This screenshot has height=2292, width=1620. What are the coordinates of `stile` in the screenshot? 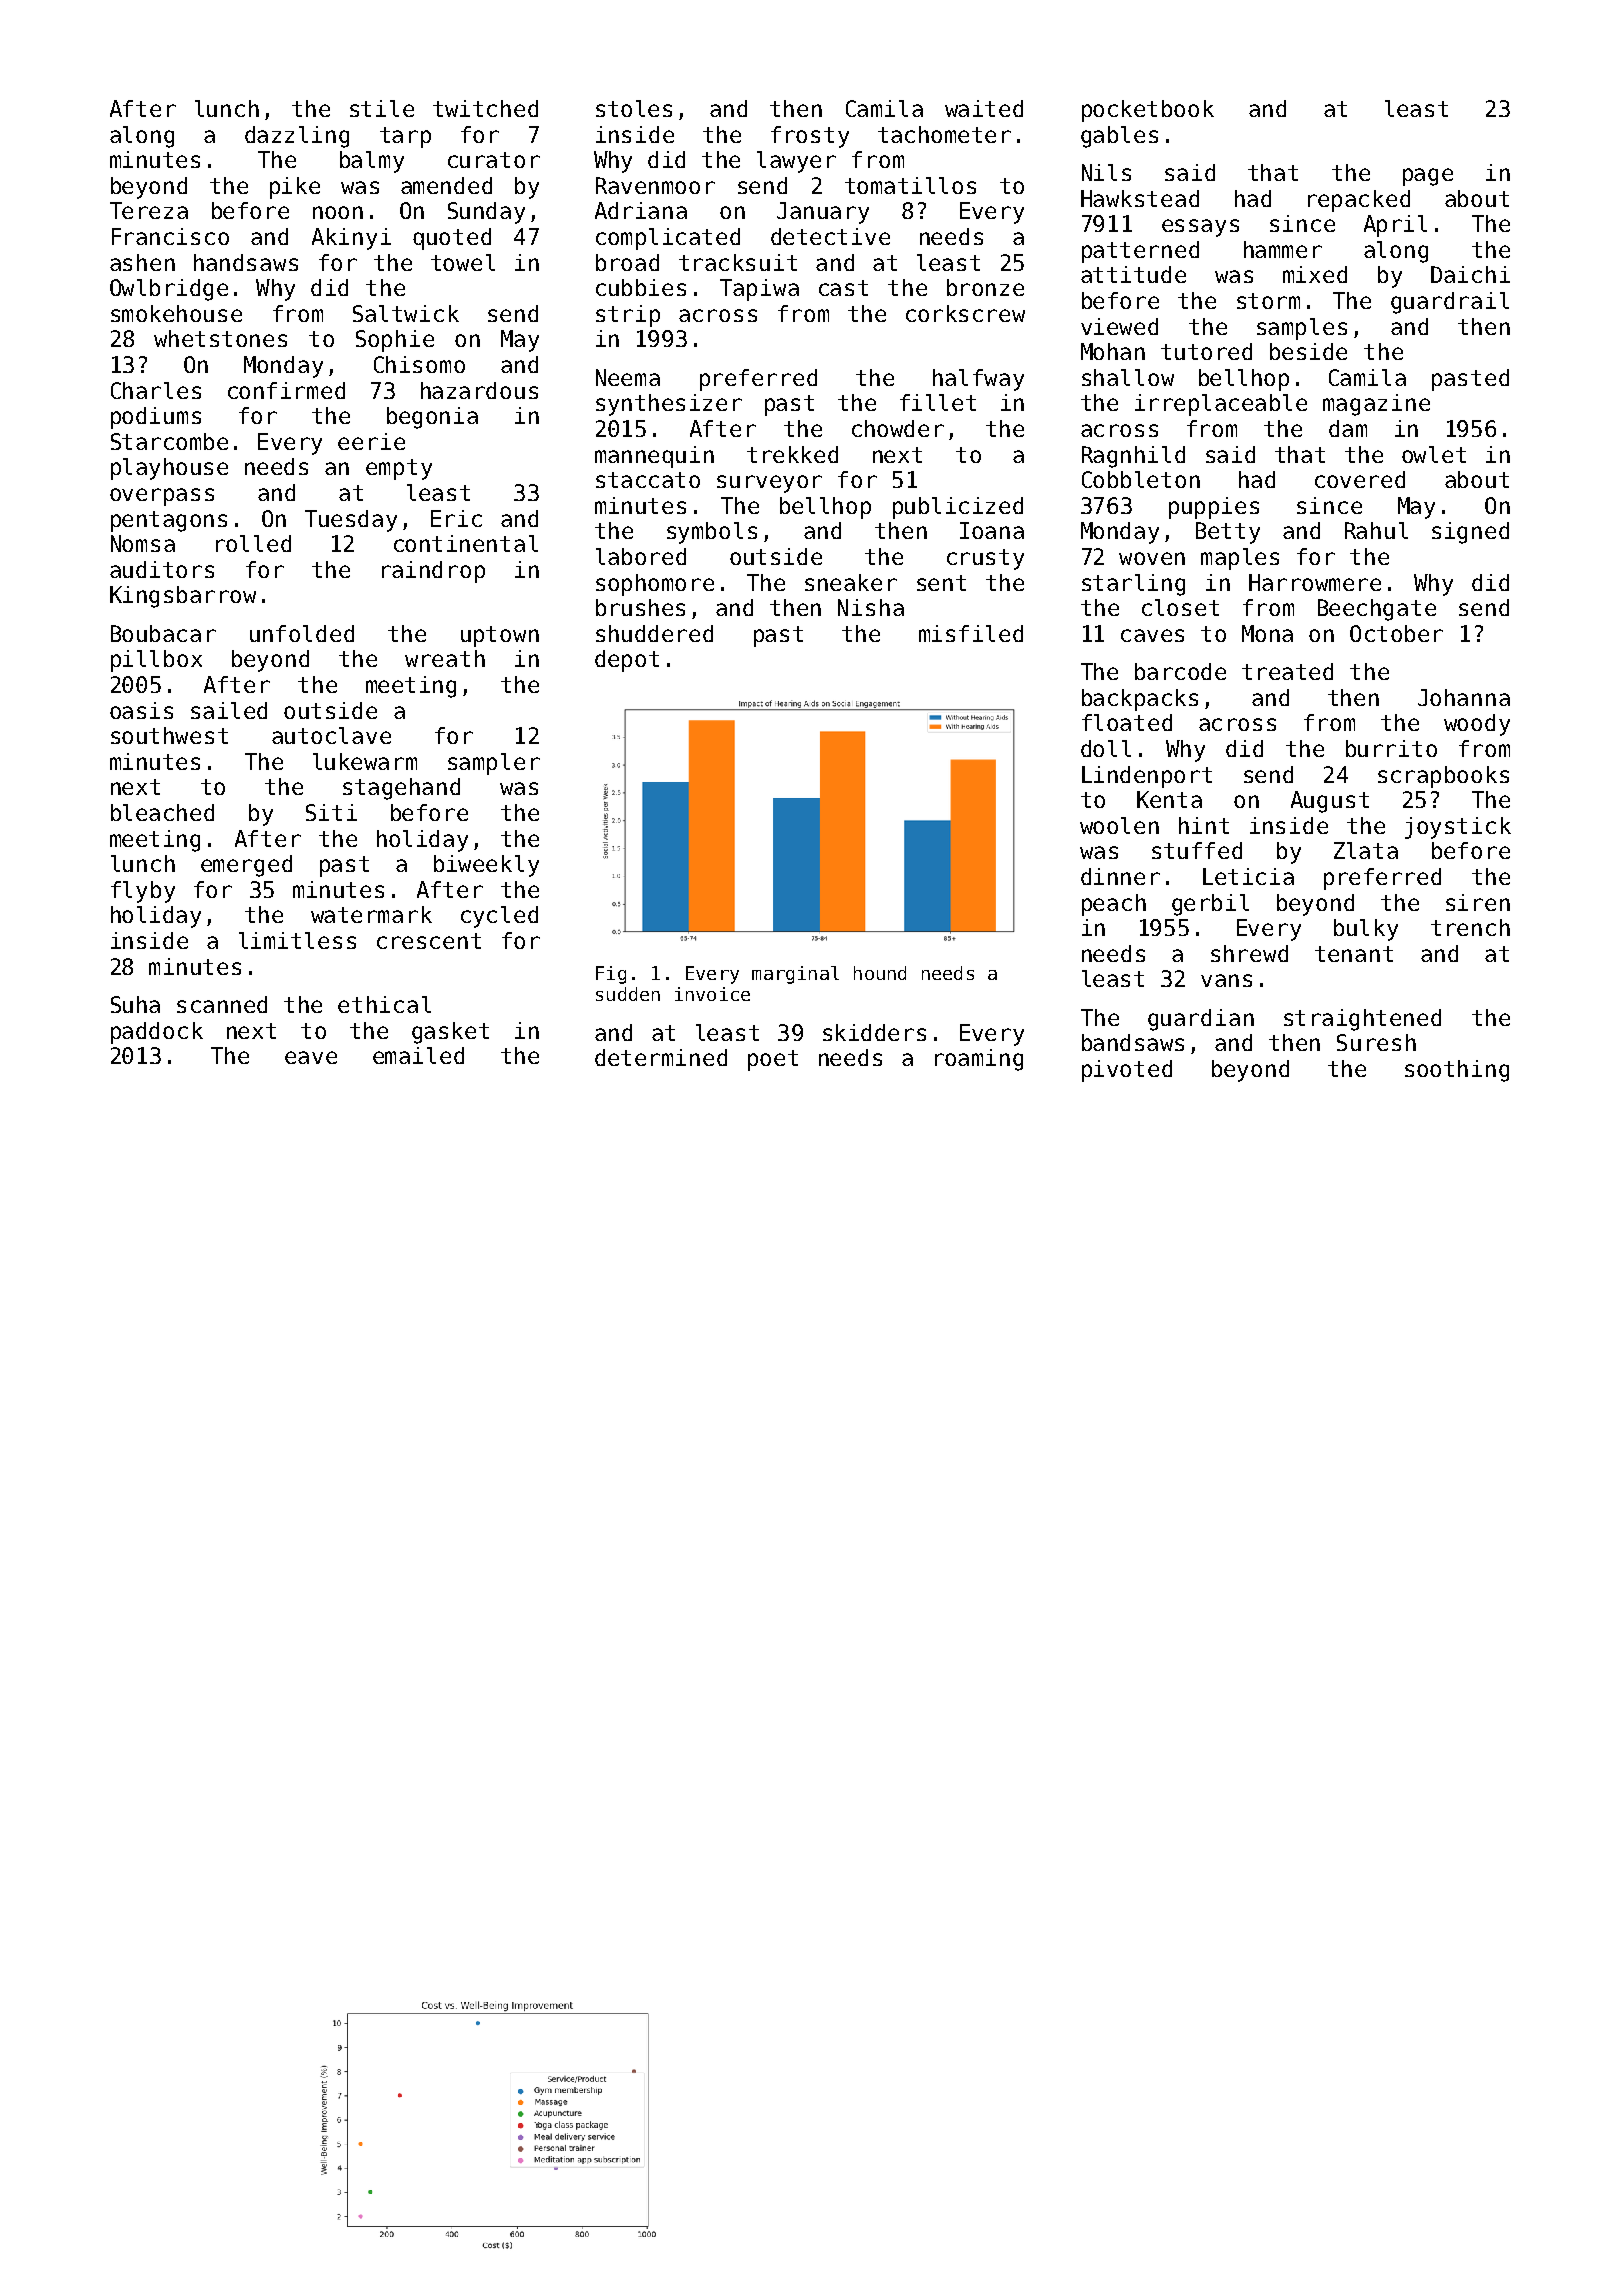 It's located at (382, 108).
